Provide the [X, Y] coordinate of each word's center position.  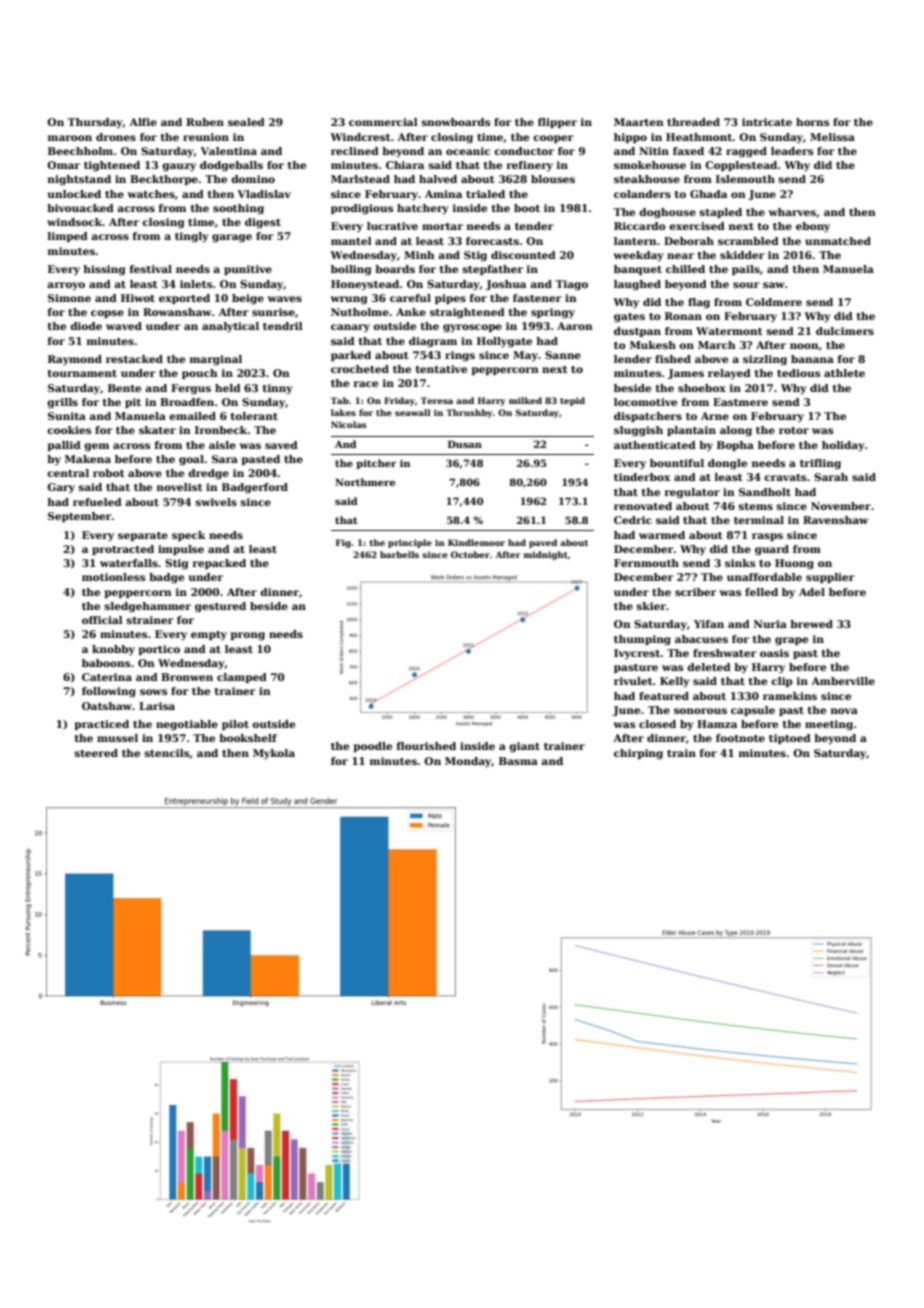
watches [151, 194]
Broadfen [187, 402]
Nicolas [349, 424]
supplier [830, 578]
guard [772, 550]
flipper [557, 123]
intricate [767, 122]
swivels [216, 502]
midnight [546, 555]
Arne [715, 416]
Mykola [274, 754]
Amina [443, 194]
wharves [792, 212]
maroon [70, 138]
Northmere [365, 482]
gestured [220, 607]
